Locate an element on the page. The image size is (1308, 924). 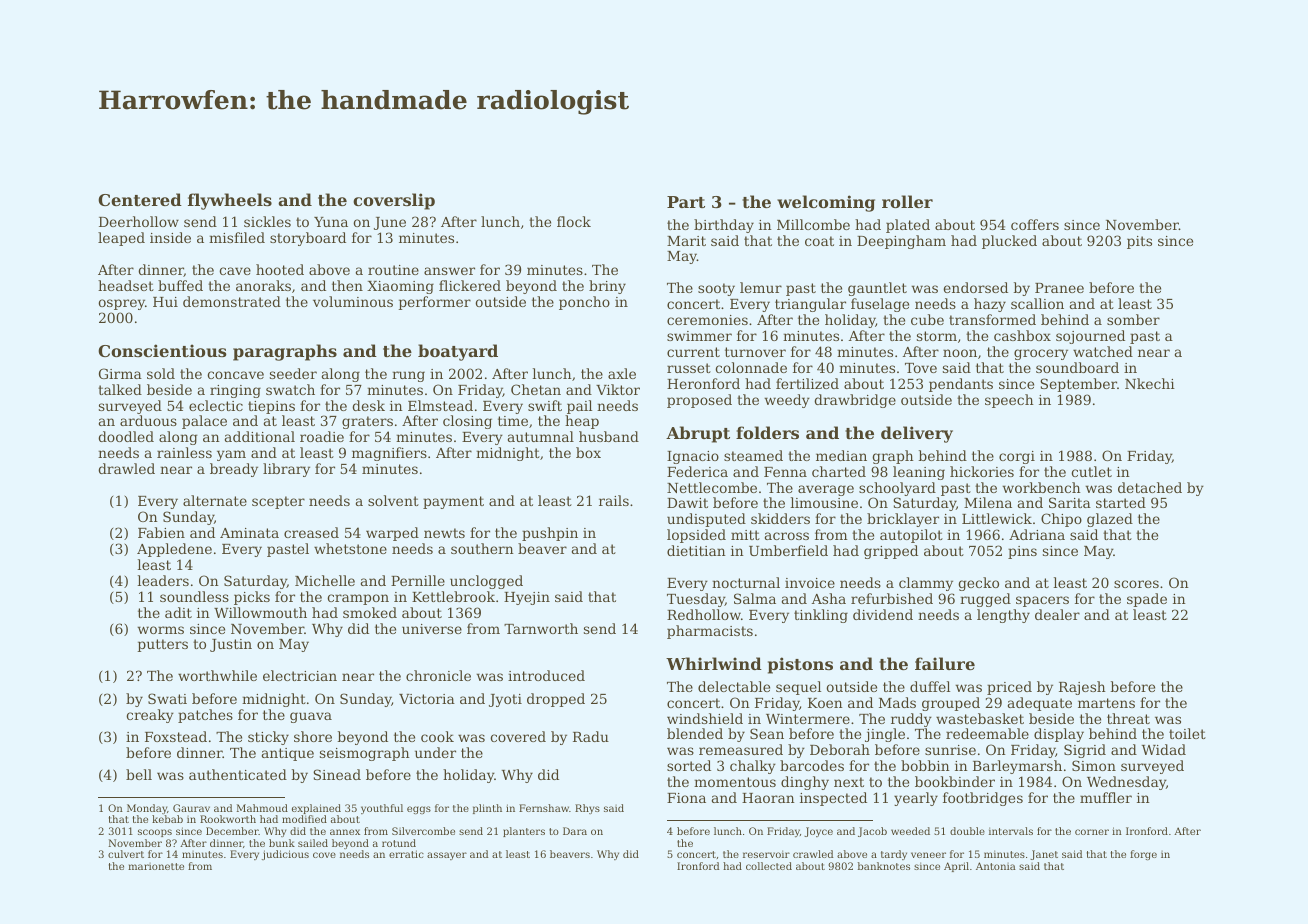
spade is located at coordinates (1147, 600).
